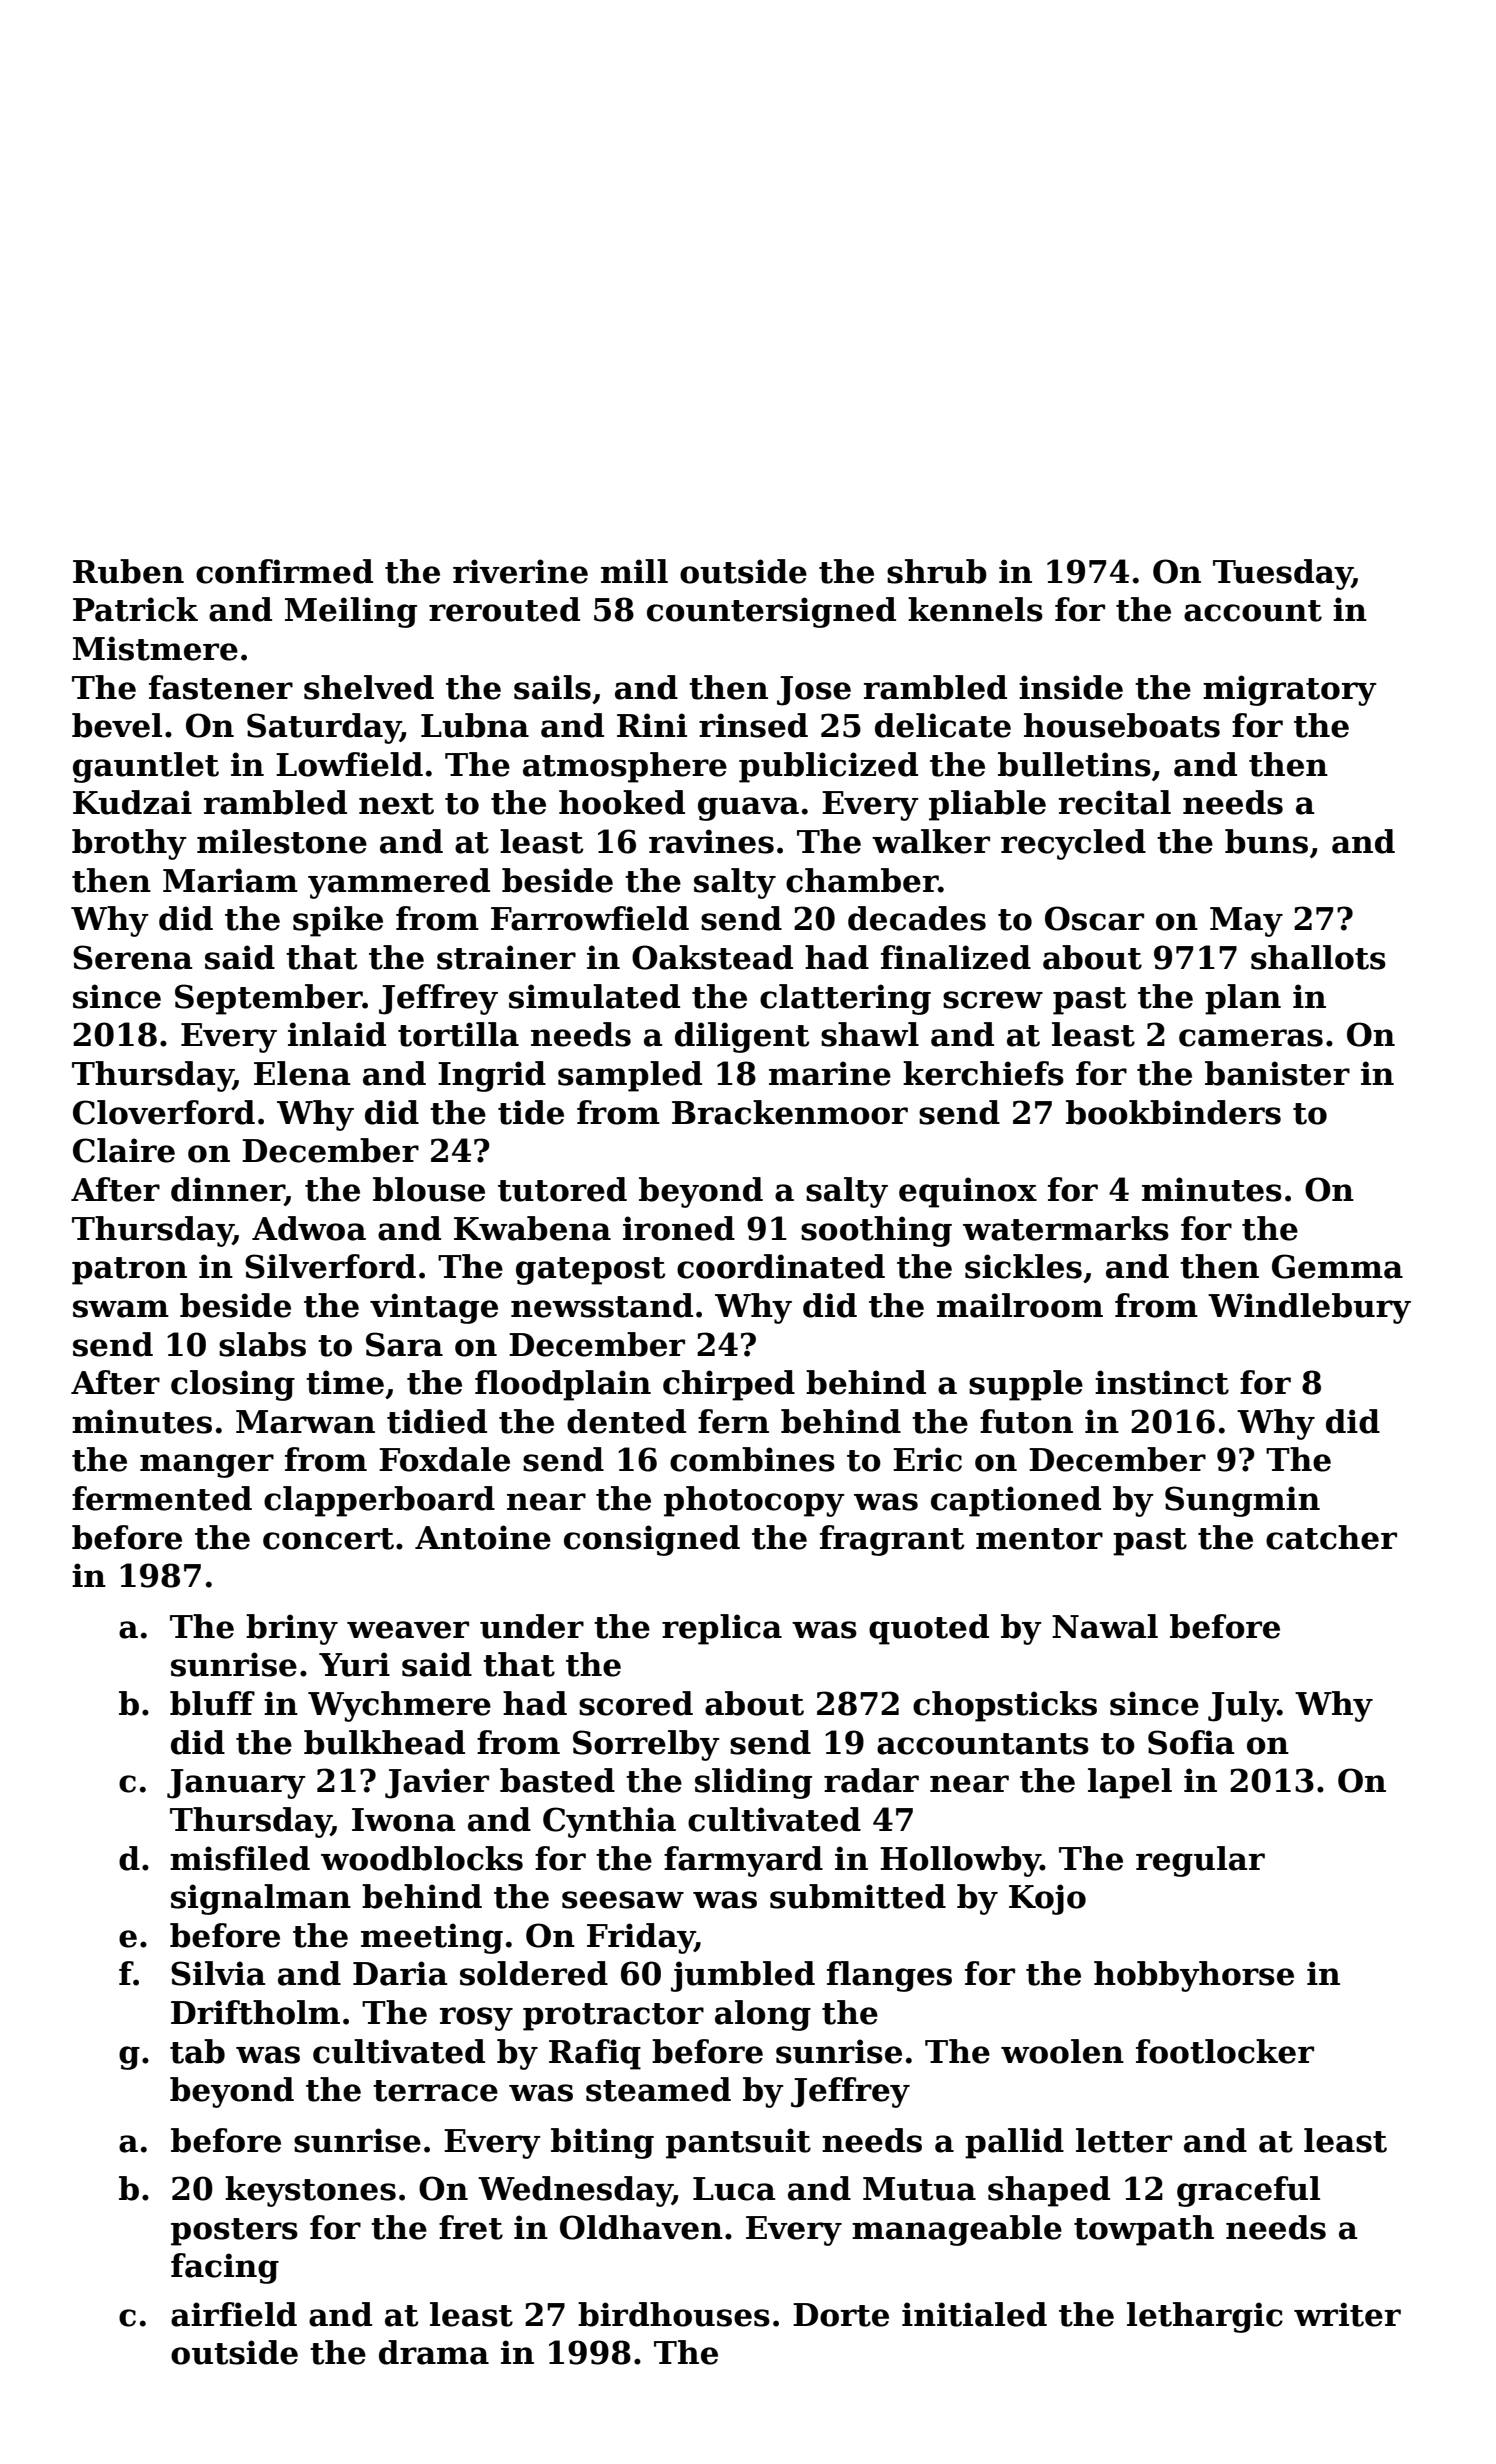 The image size is (1496, 2464). Describe the element at coordinates (1173, 1112) in the document. I see `bookbinders` at that location.
